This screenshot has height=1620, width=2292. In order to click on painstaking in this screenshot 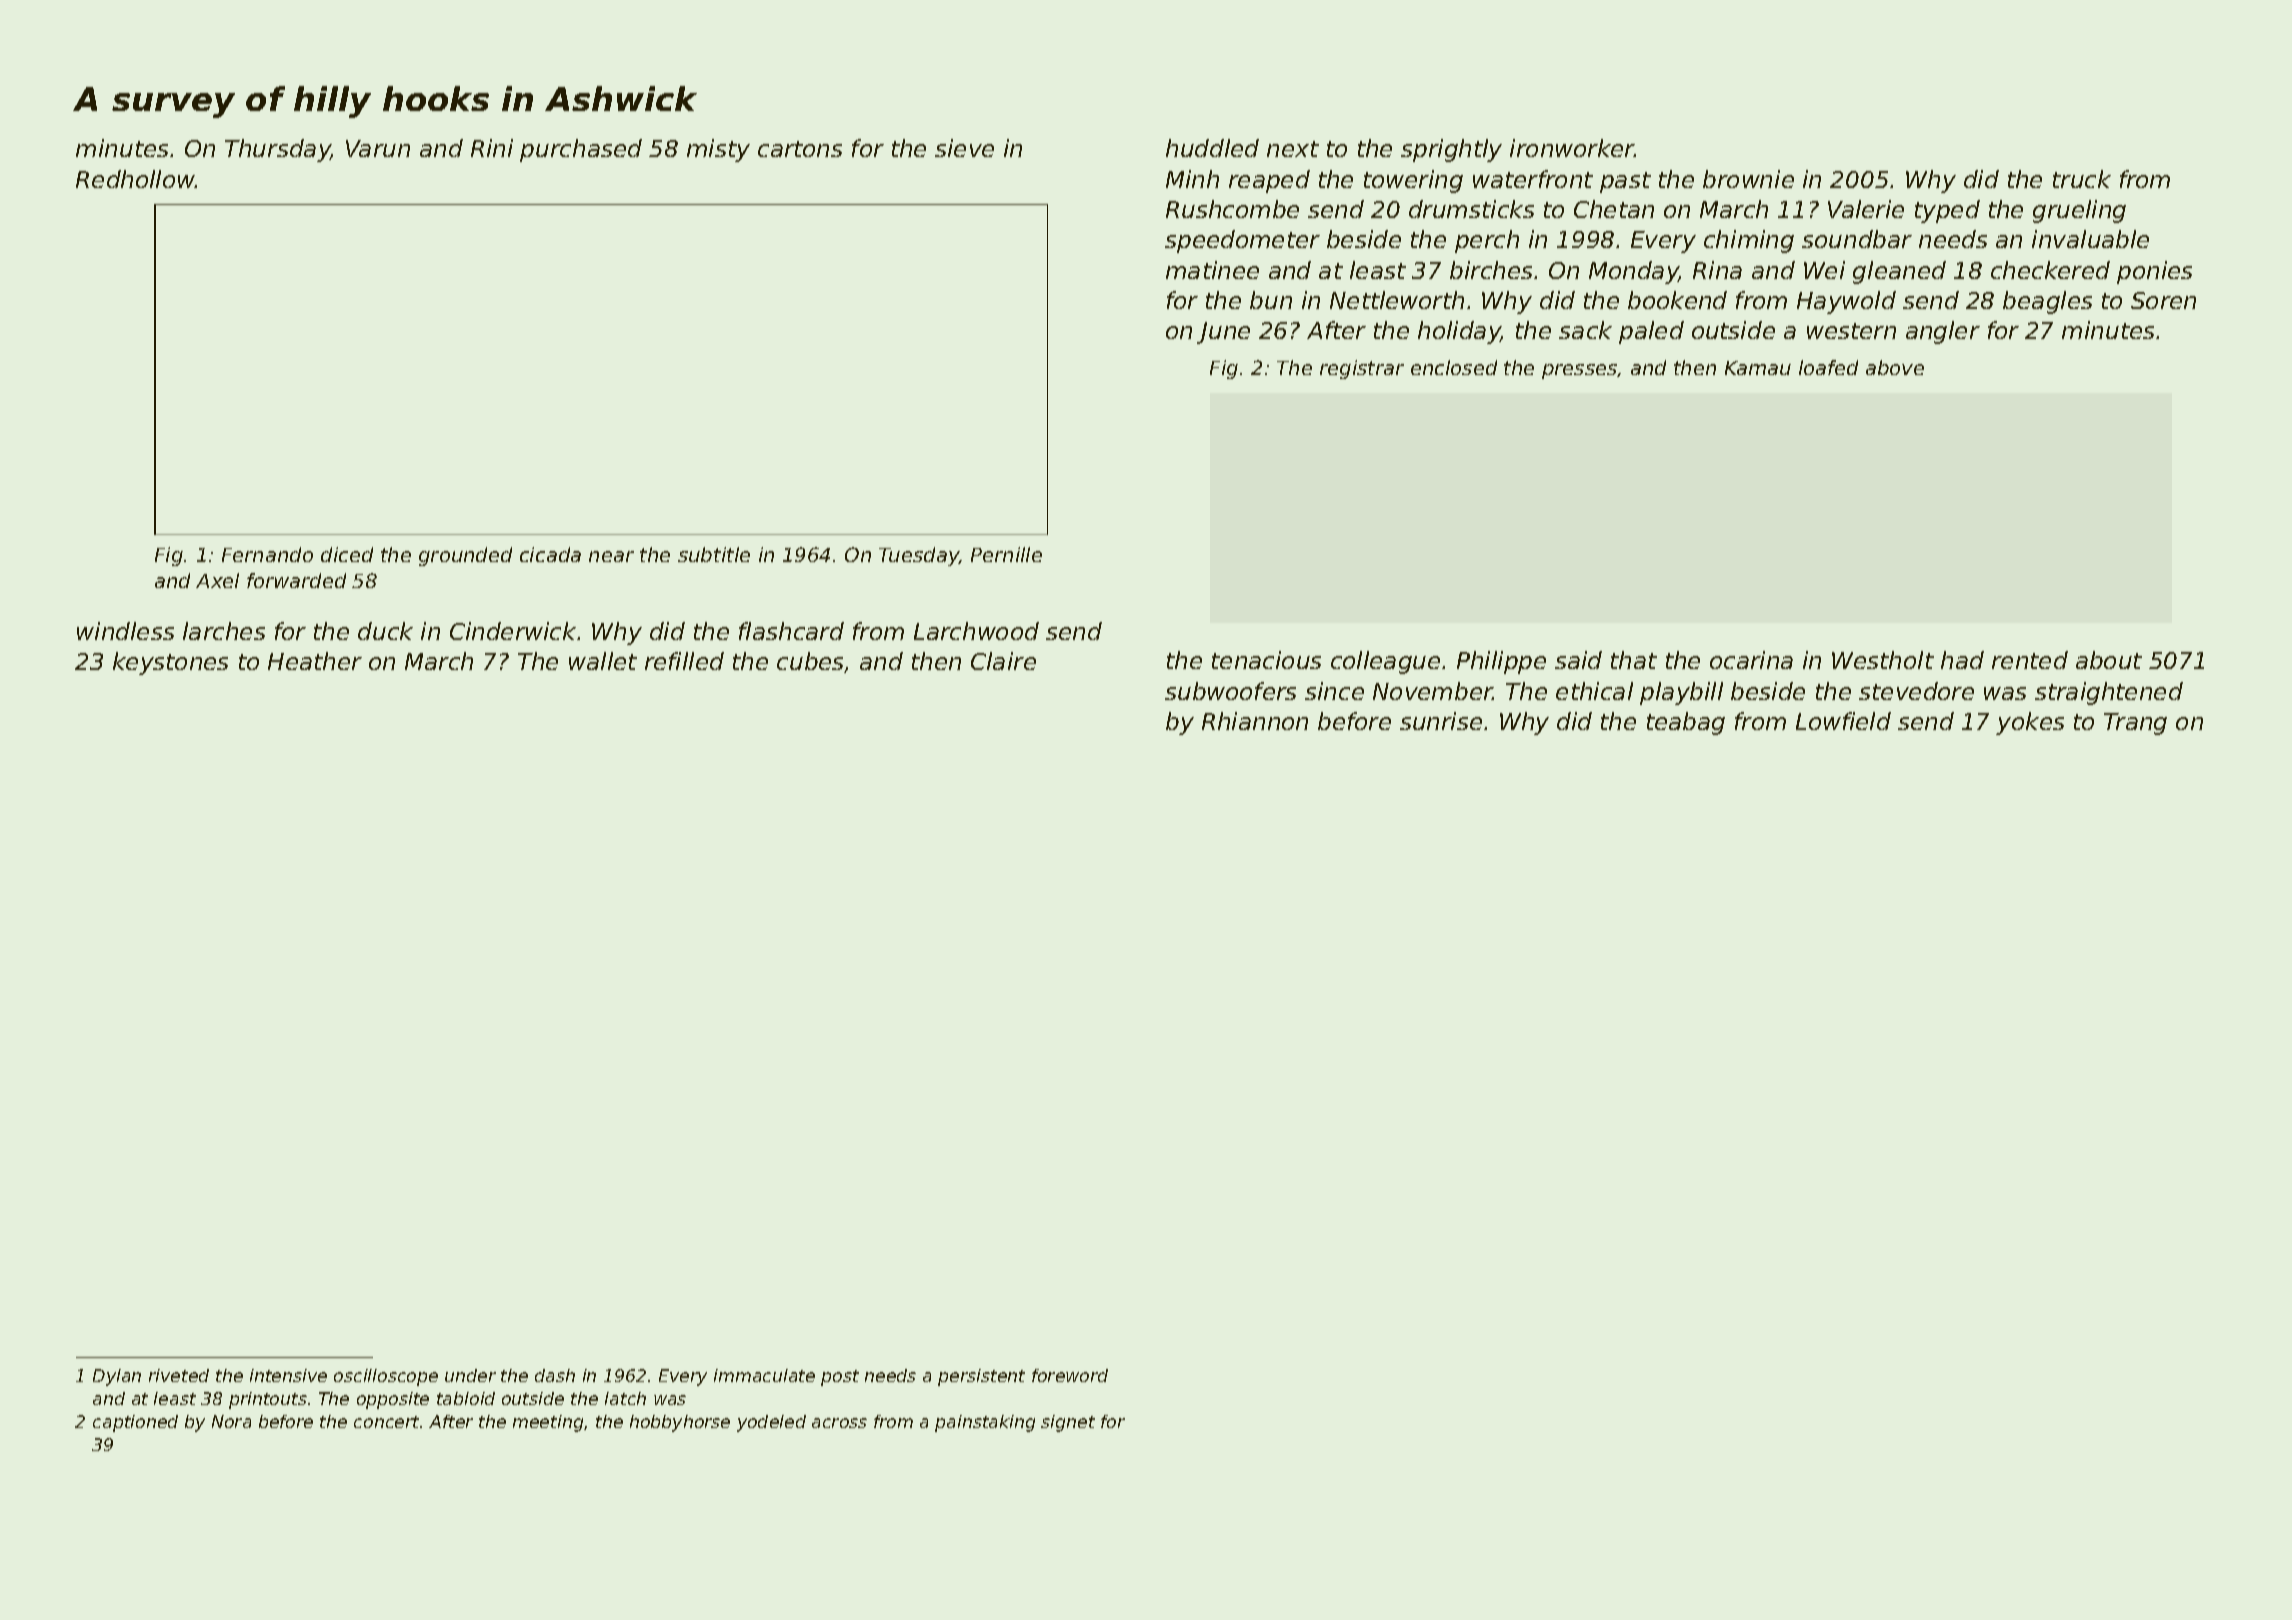, I will do `click(985, 1423)`.
